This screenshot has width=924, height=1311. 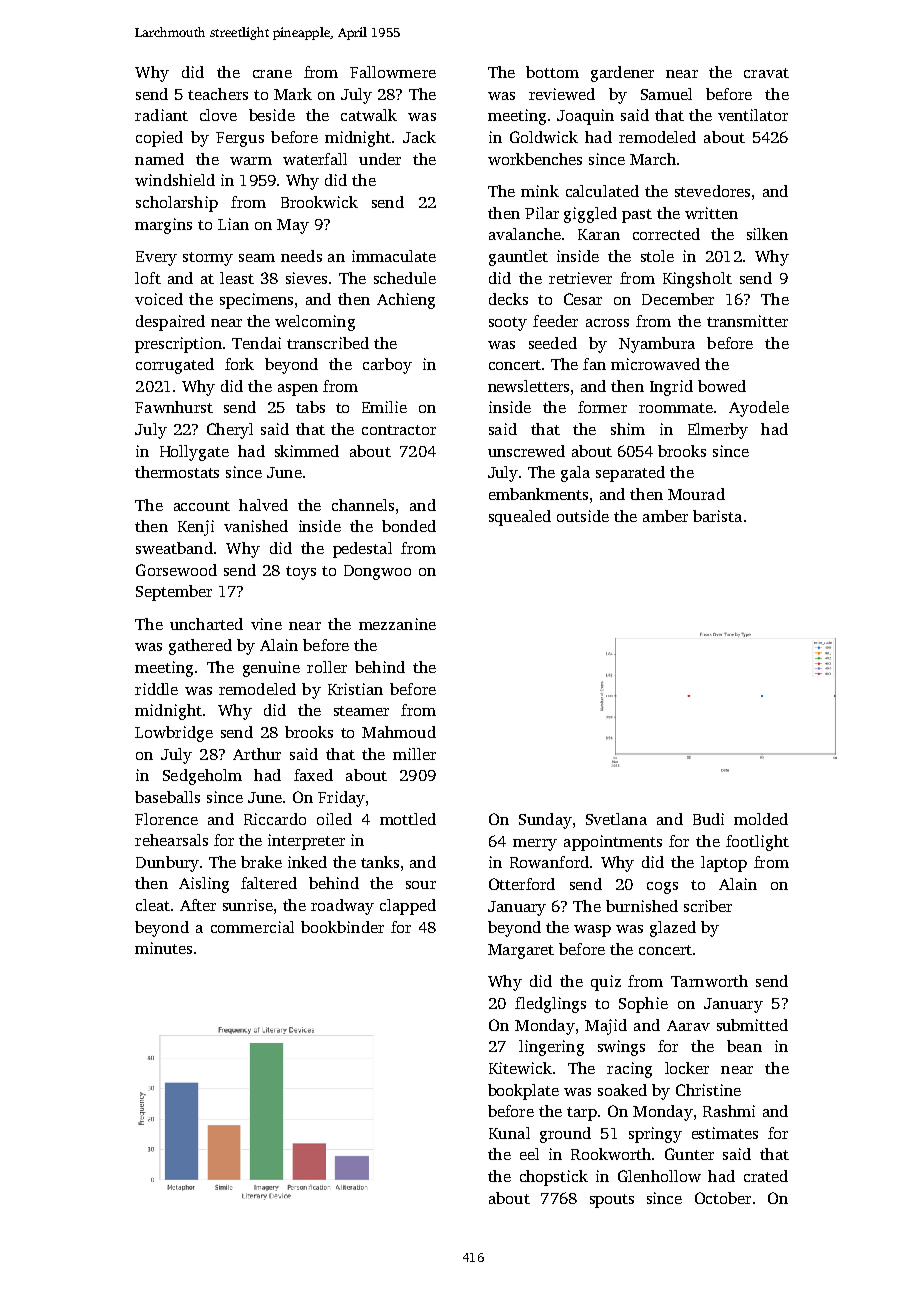 What do you see at coordinates (161, 115) in the screenshot?
I see `radiant` at bounding box center [161, 115].
